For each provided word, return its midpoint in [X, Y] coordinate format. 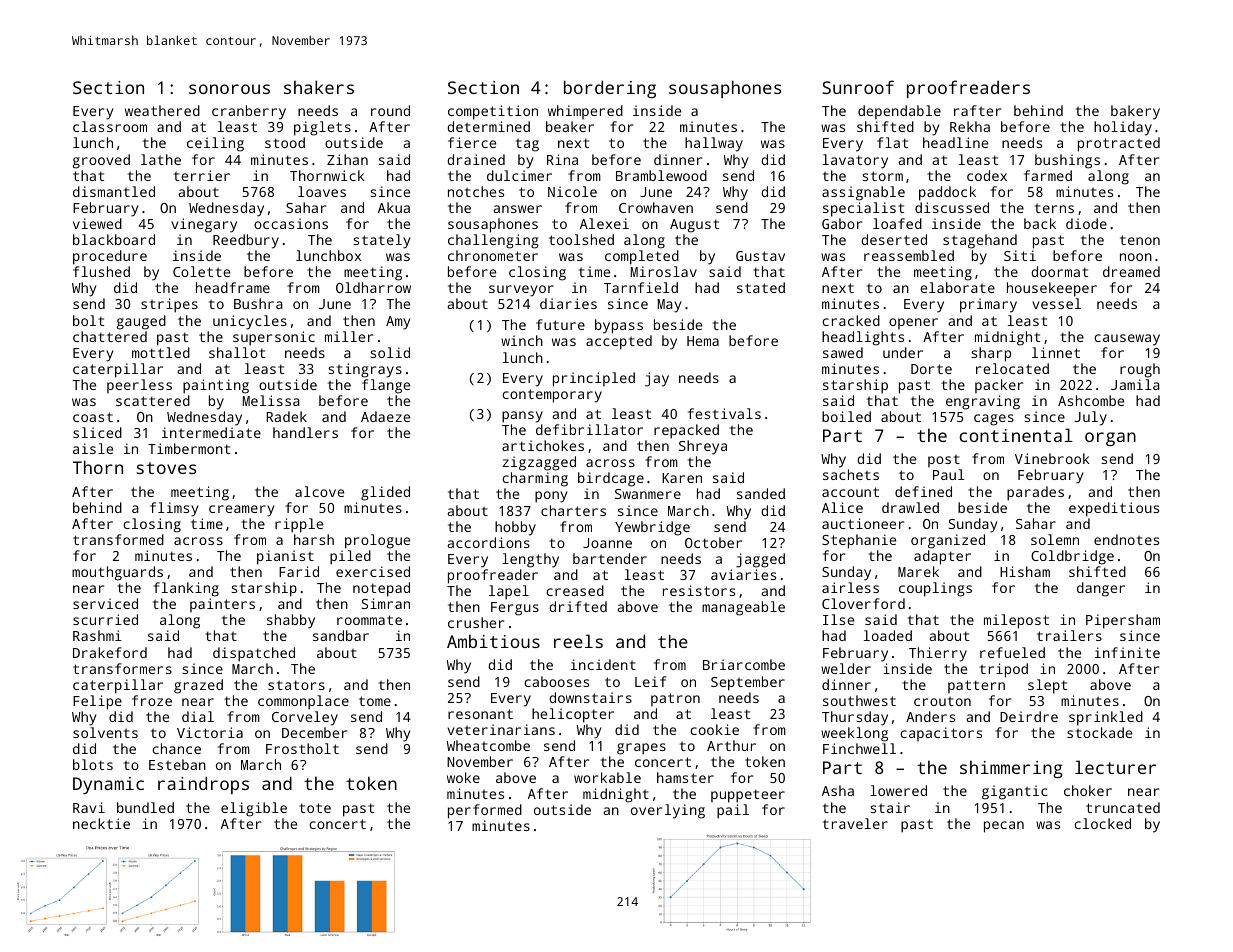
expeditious [1114, 509]
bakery [1135, 112]
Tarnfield [641, 287]
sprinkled [1106, 718]
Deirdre [1029, 716]
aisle [93, 448]
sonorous [229, 89]
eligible [254, 809]
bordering [610, 89]
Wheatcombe [488, 745]
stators [296, 685]
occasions [291, 223]
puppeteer [748, 796]
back [1040, 223]
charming [535, 479]
